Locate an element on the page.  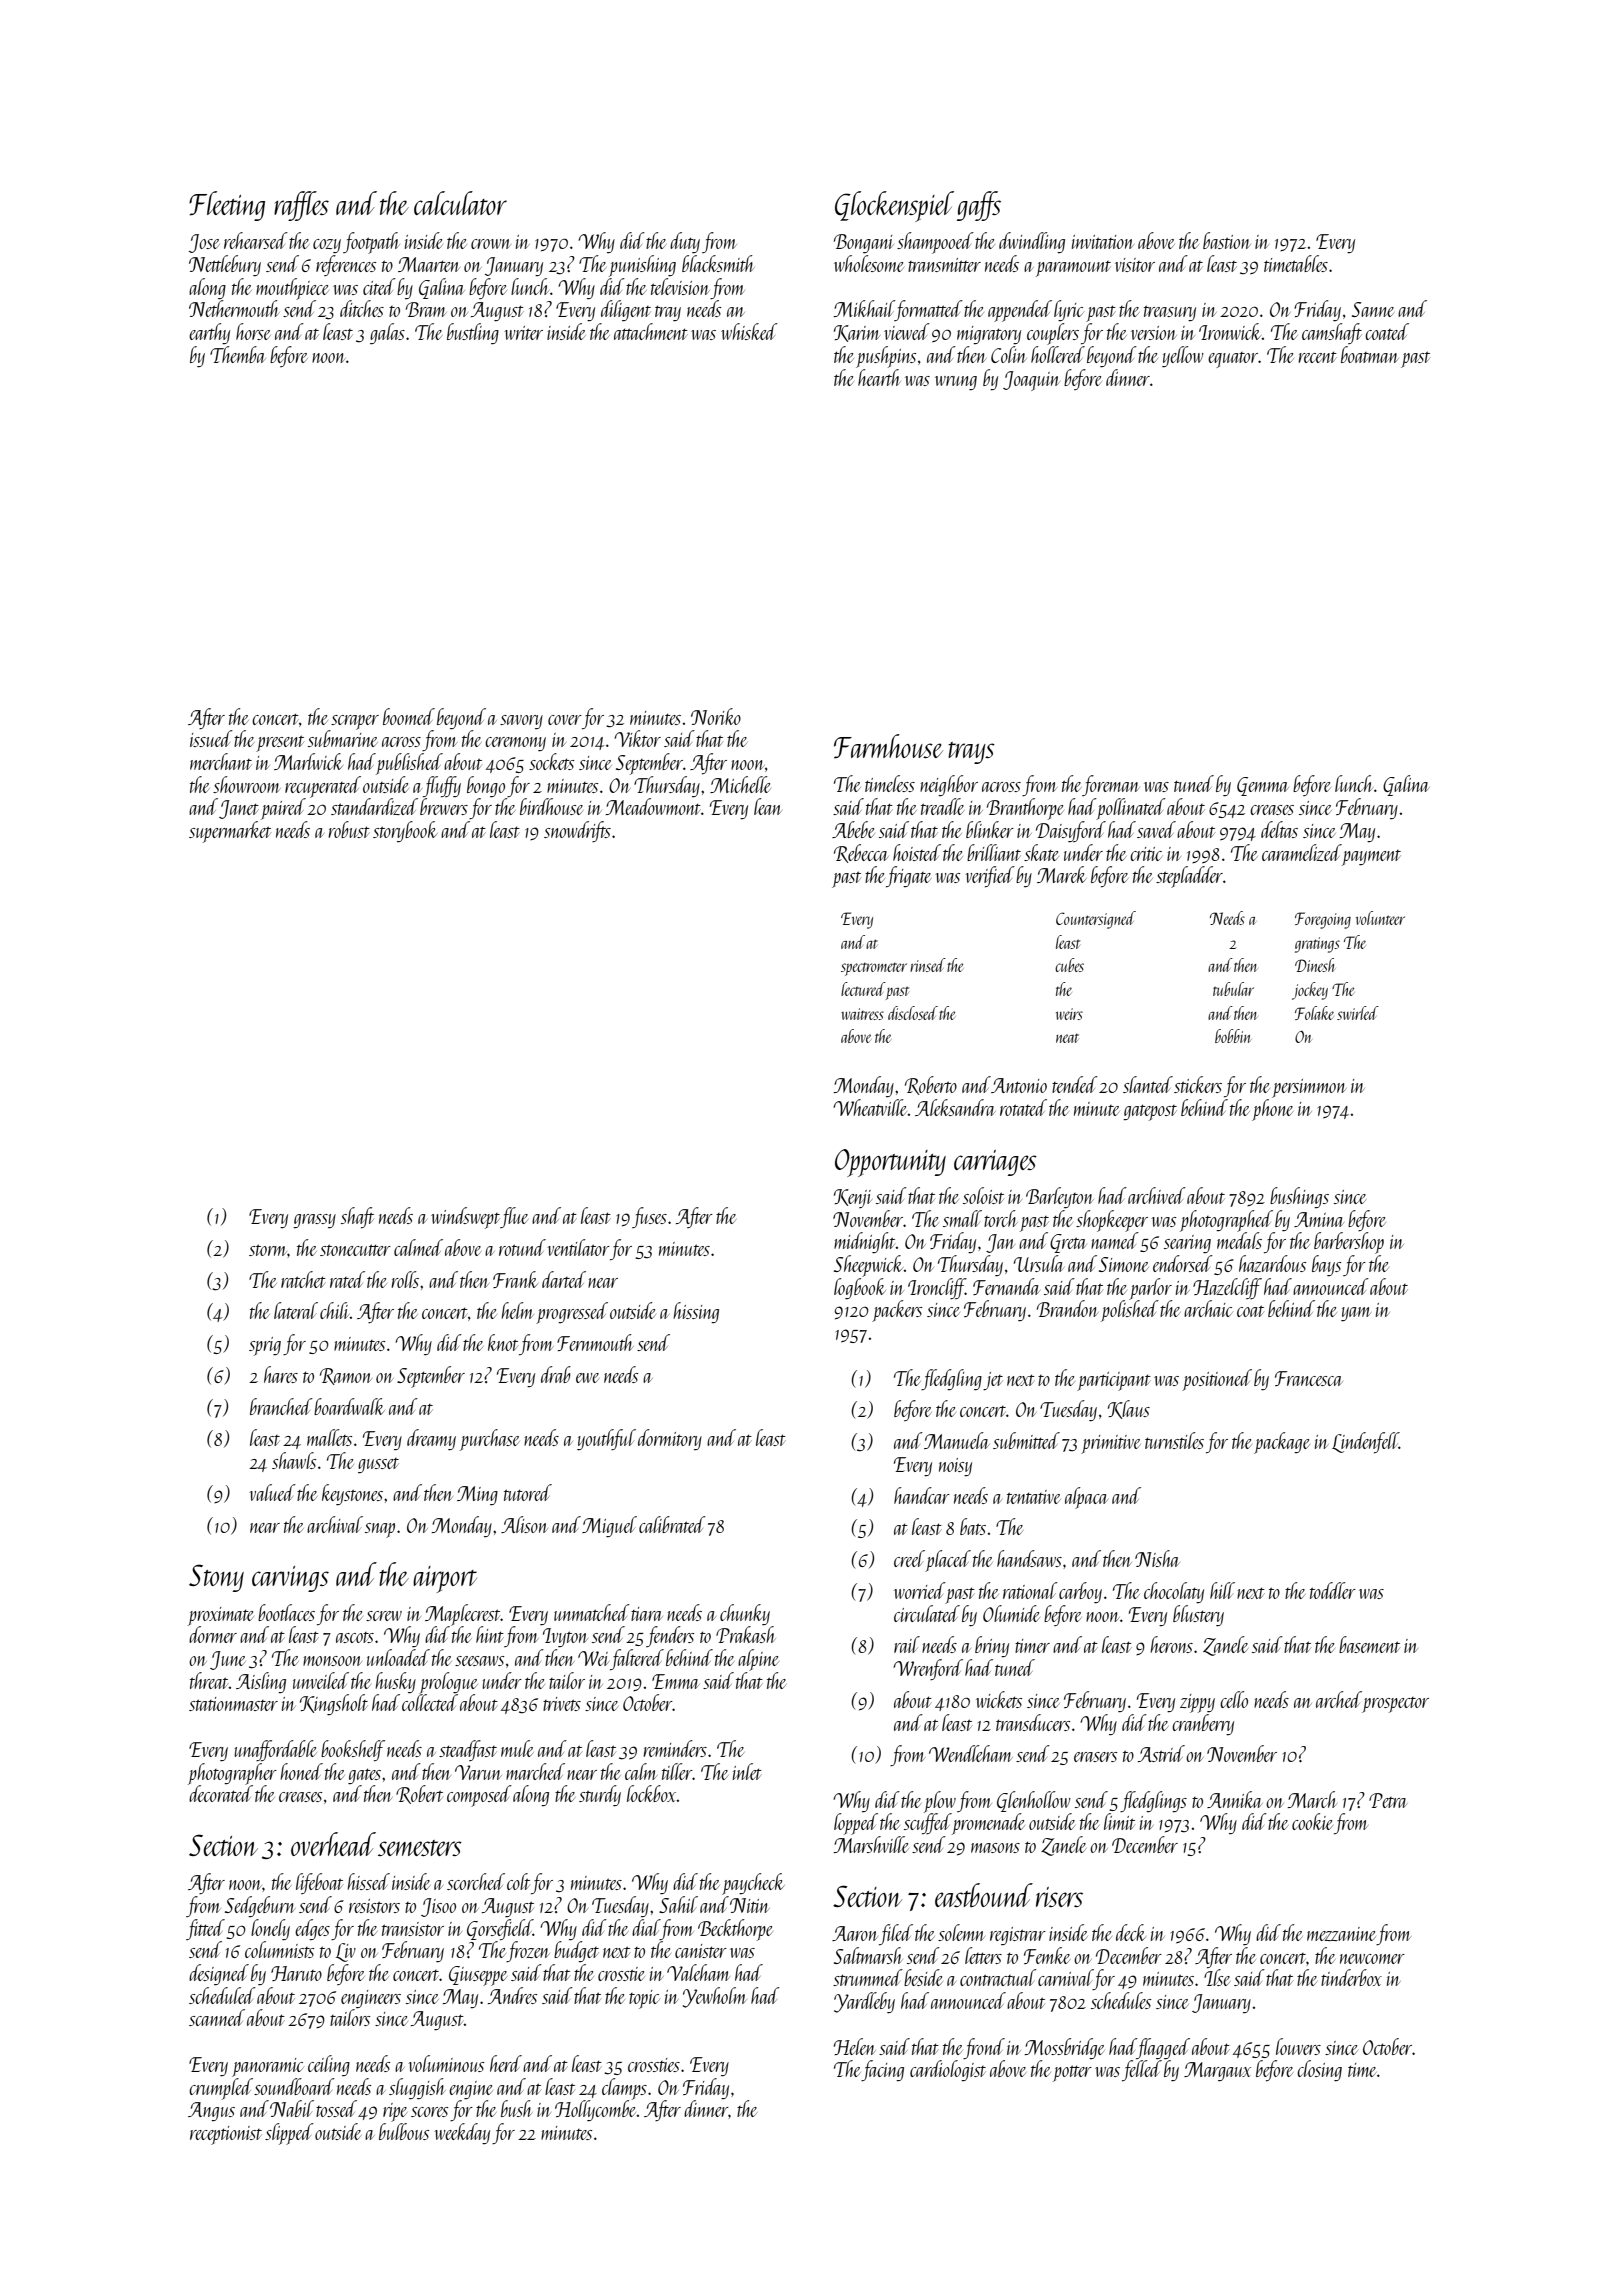
volunteer is located at coordinates (1380, 918).
